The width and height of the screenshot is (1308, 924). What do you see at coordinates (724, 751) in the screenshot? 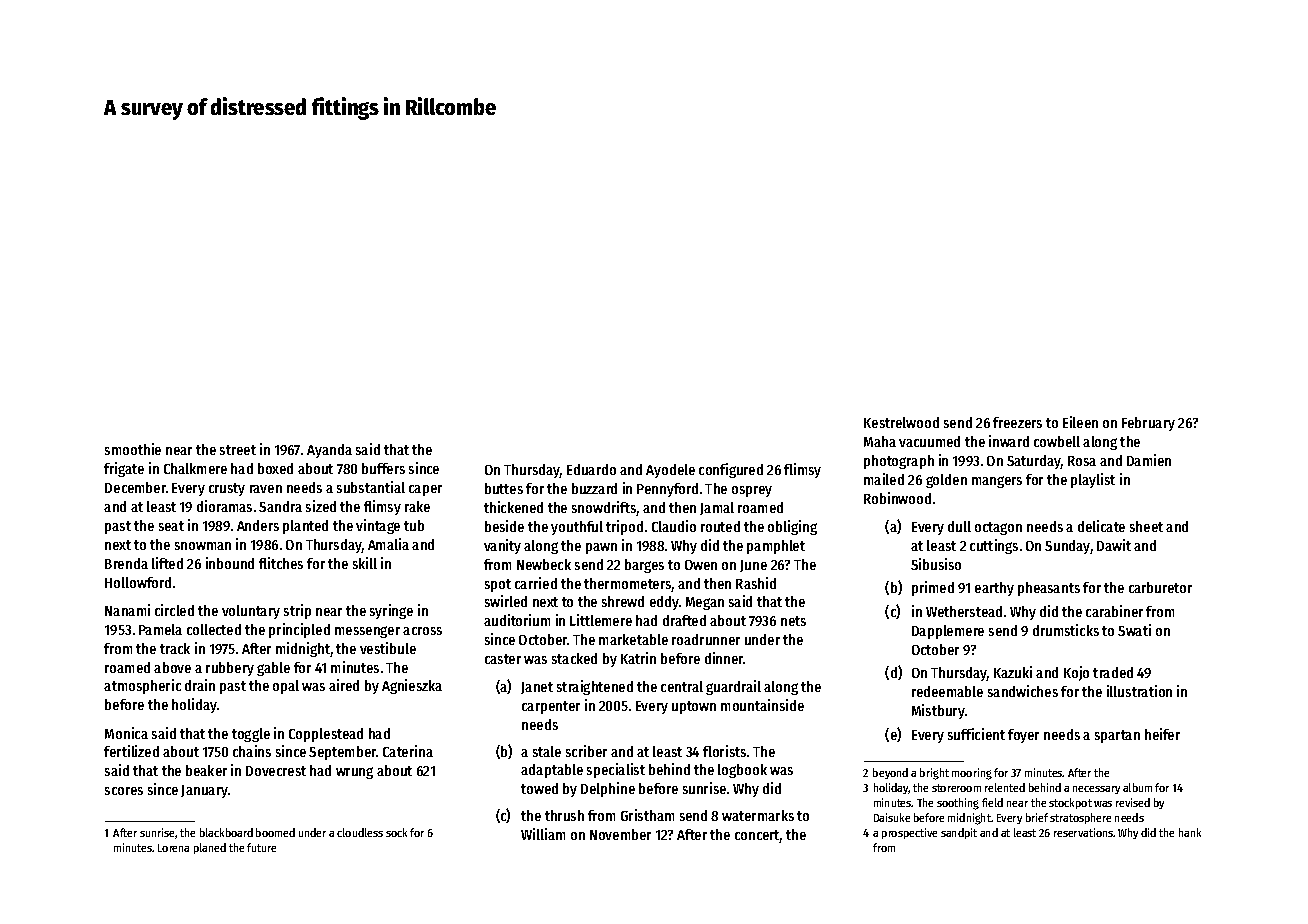
I see `florists` at bounding box center [724, 751].
